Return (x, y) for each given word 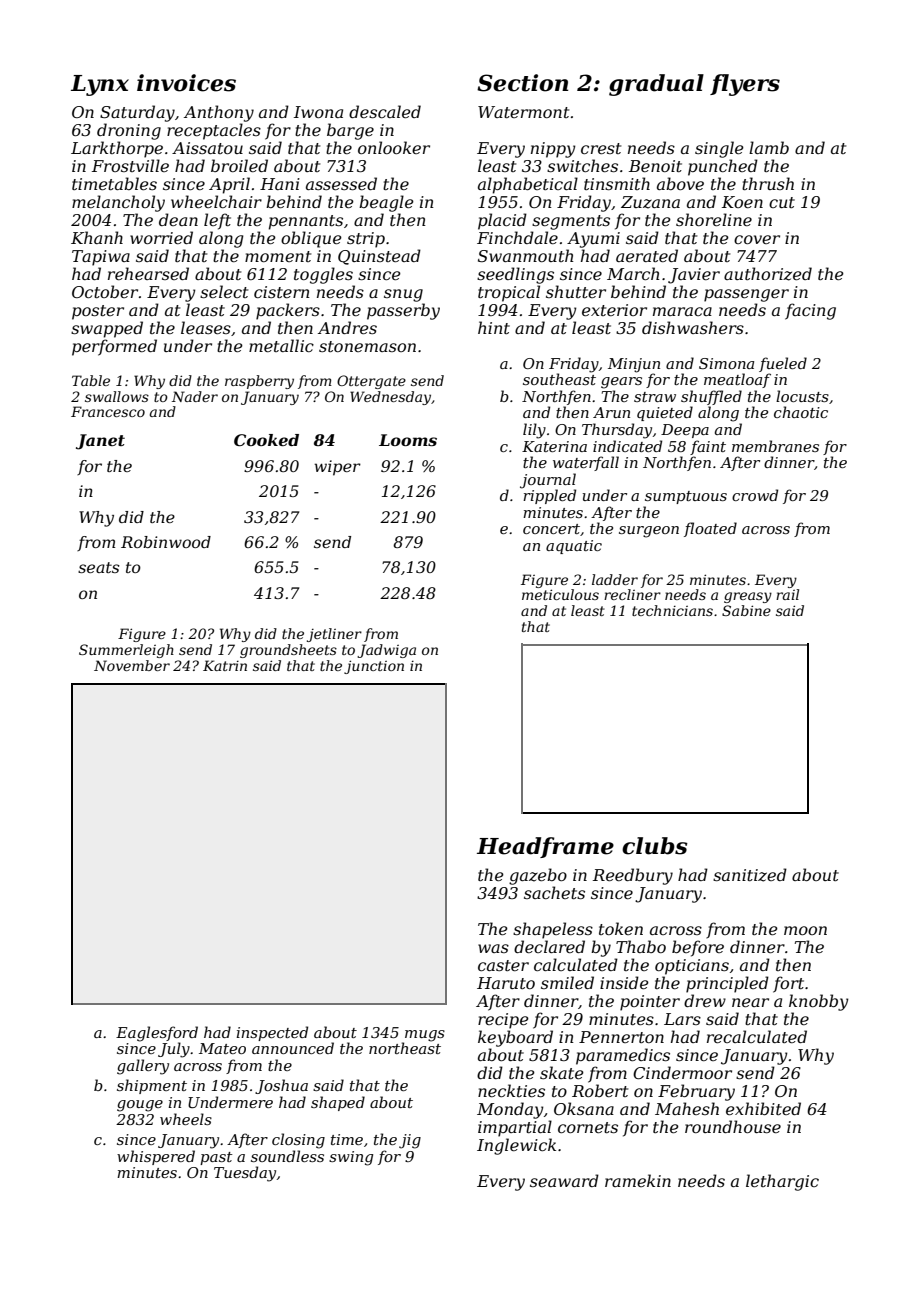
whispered (156, 1157)
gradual (656, 85)
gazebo (538, 876)
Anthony (219, 113)
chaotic (801, 412)
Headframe (545, 847)
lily (534, 431)
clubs (655, 846)
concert (551, 529)
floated (710, 529)
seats (99, 567)
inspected (272, 1033)
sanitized (750, 875)
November (132, 665)
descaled (385, 111)
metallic (281, 345)
